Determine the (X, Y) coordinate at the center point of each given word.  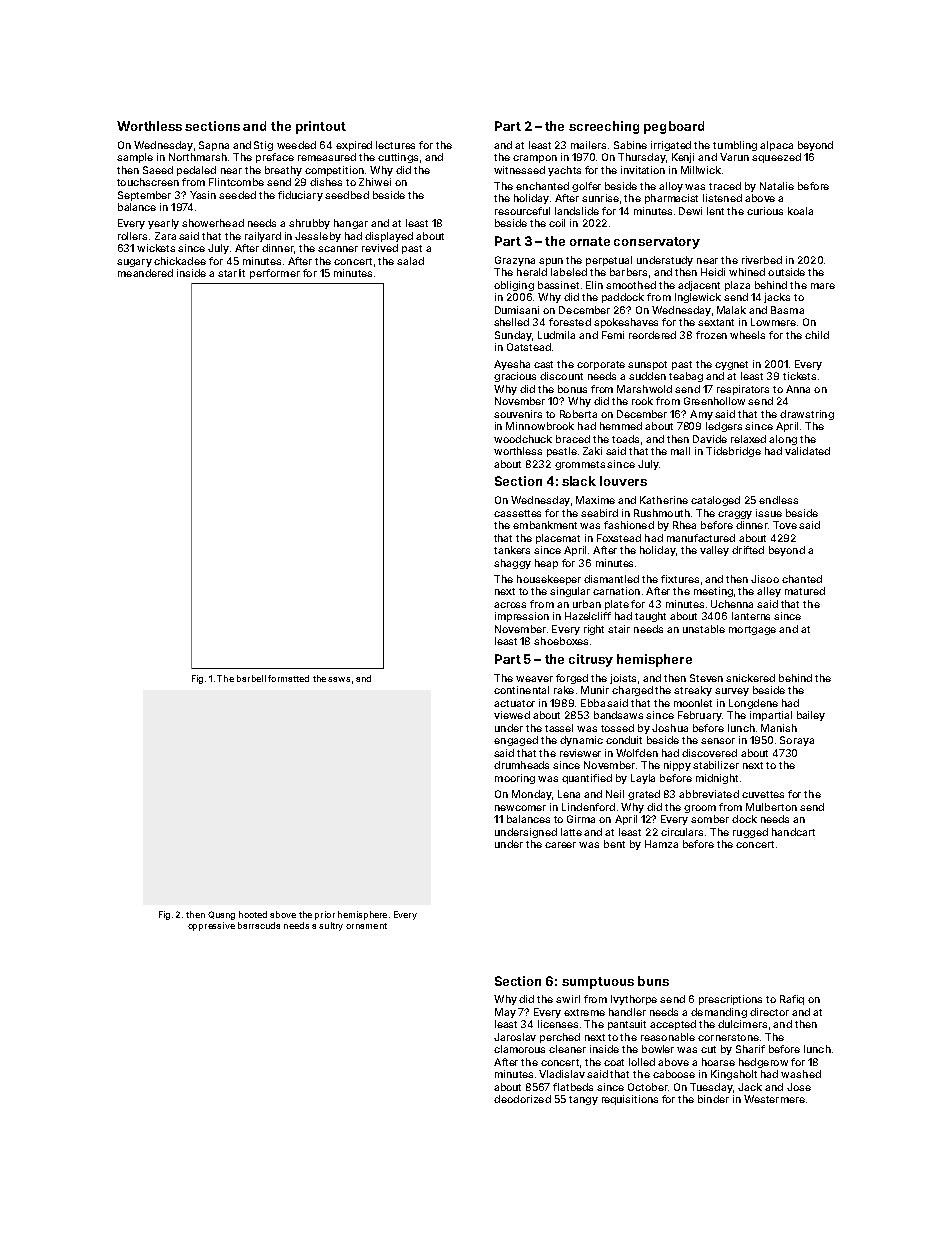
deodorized (522, 1099)
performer (275, 274)
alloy (671, 187)
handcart (793, 832)
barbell (251, 678)
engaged (516, 741)
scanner (338, 249)
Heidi (713, 272)
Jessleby (318, 237)
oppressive (211, 926)
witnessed (519, 170)
